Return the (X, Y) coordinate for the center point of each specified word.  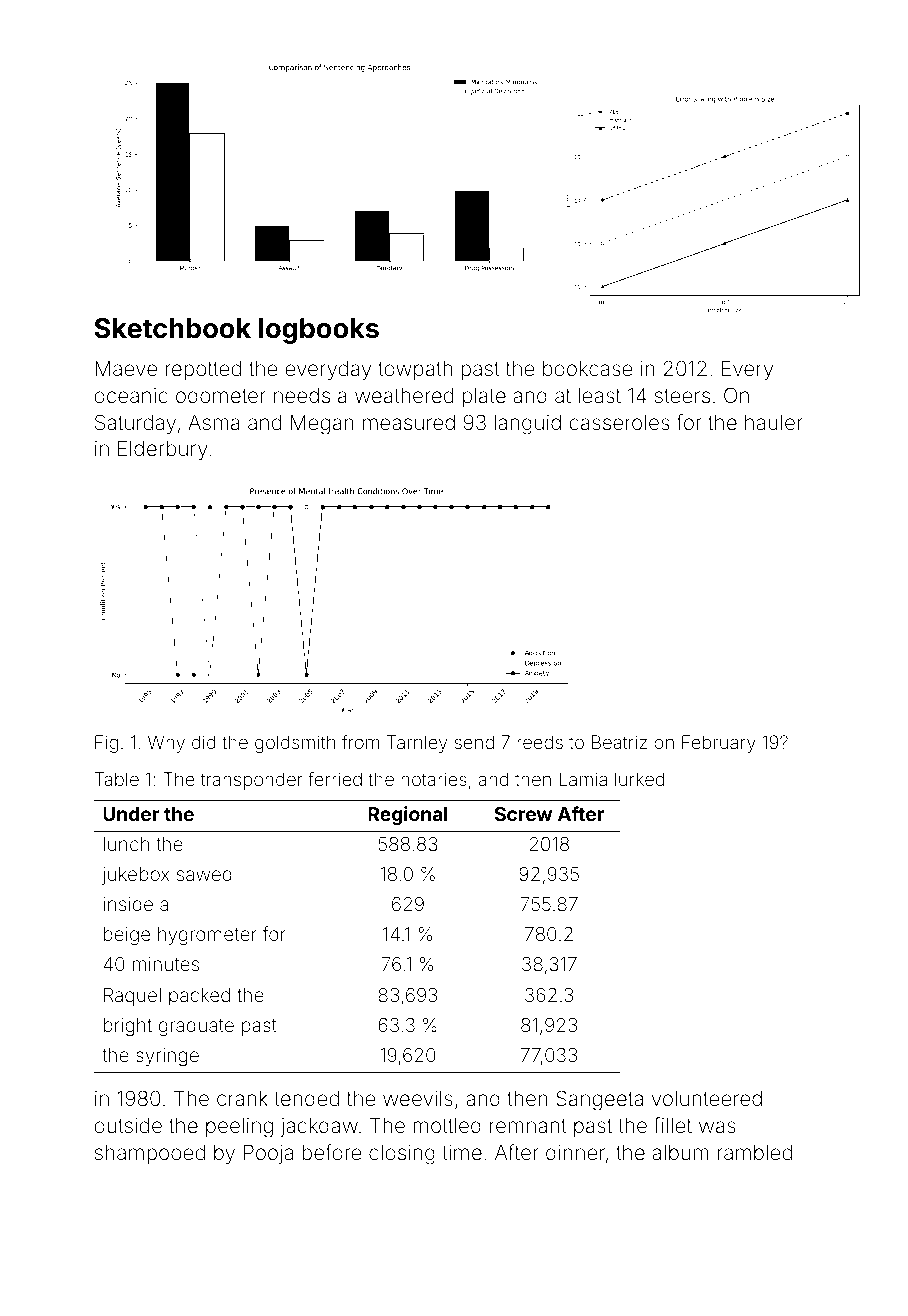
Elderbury (163, 451)
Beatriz (619, 742)
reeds (540, 742)
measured (409, 422)
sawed (204, 874)
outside (128, 1125)
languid (528, 425)
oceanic (131, 395)
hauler (774, 422)
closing (402, 1155)
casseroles (619, 422)
